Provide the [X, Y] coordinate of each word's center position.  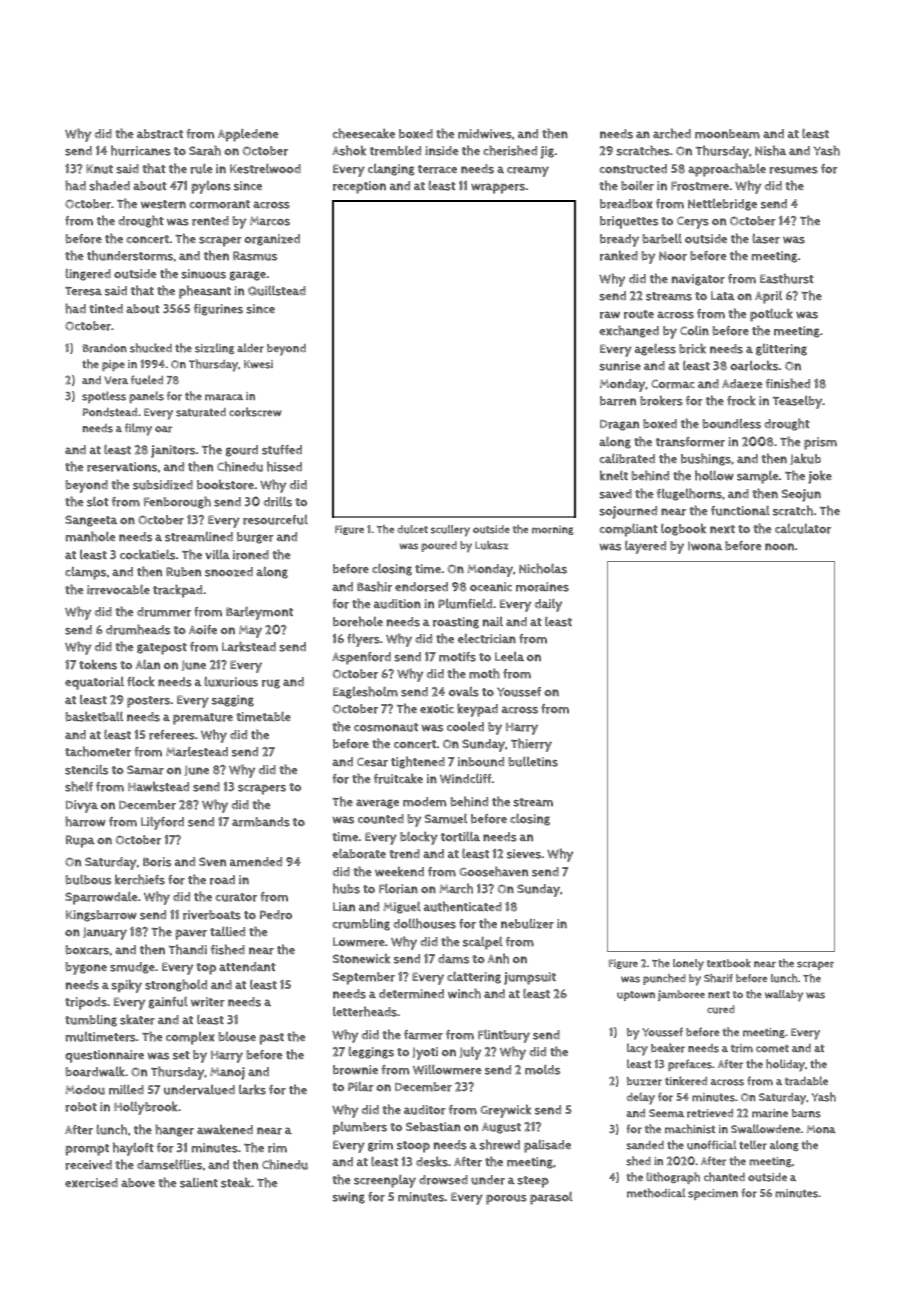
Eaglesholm [365, 692]
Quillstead [277, 290]
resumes [793, 170]
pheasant [205, 292]
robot [81, 1107]
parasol [551, 1198]
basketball [94, 716]
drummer [164, 612]
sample [757, 477]
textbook [729, 963]
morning [553, 530]
